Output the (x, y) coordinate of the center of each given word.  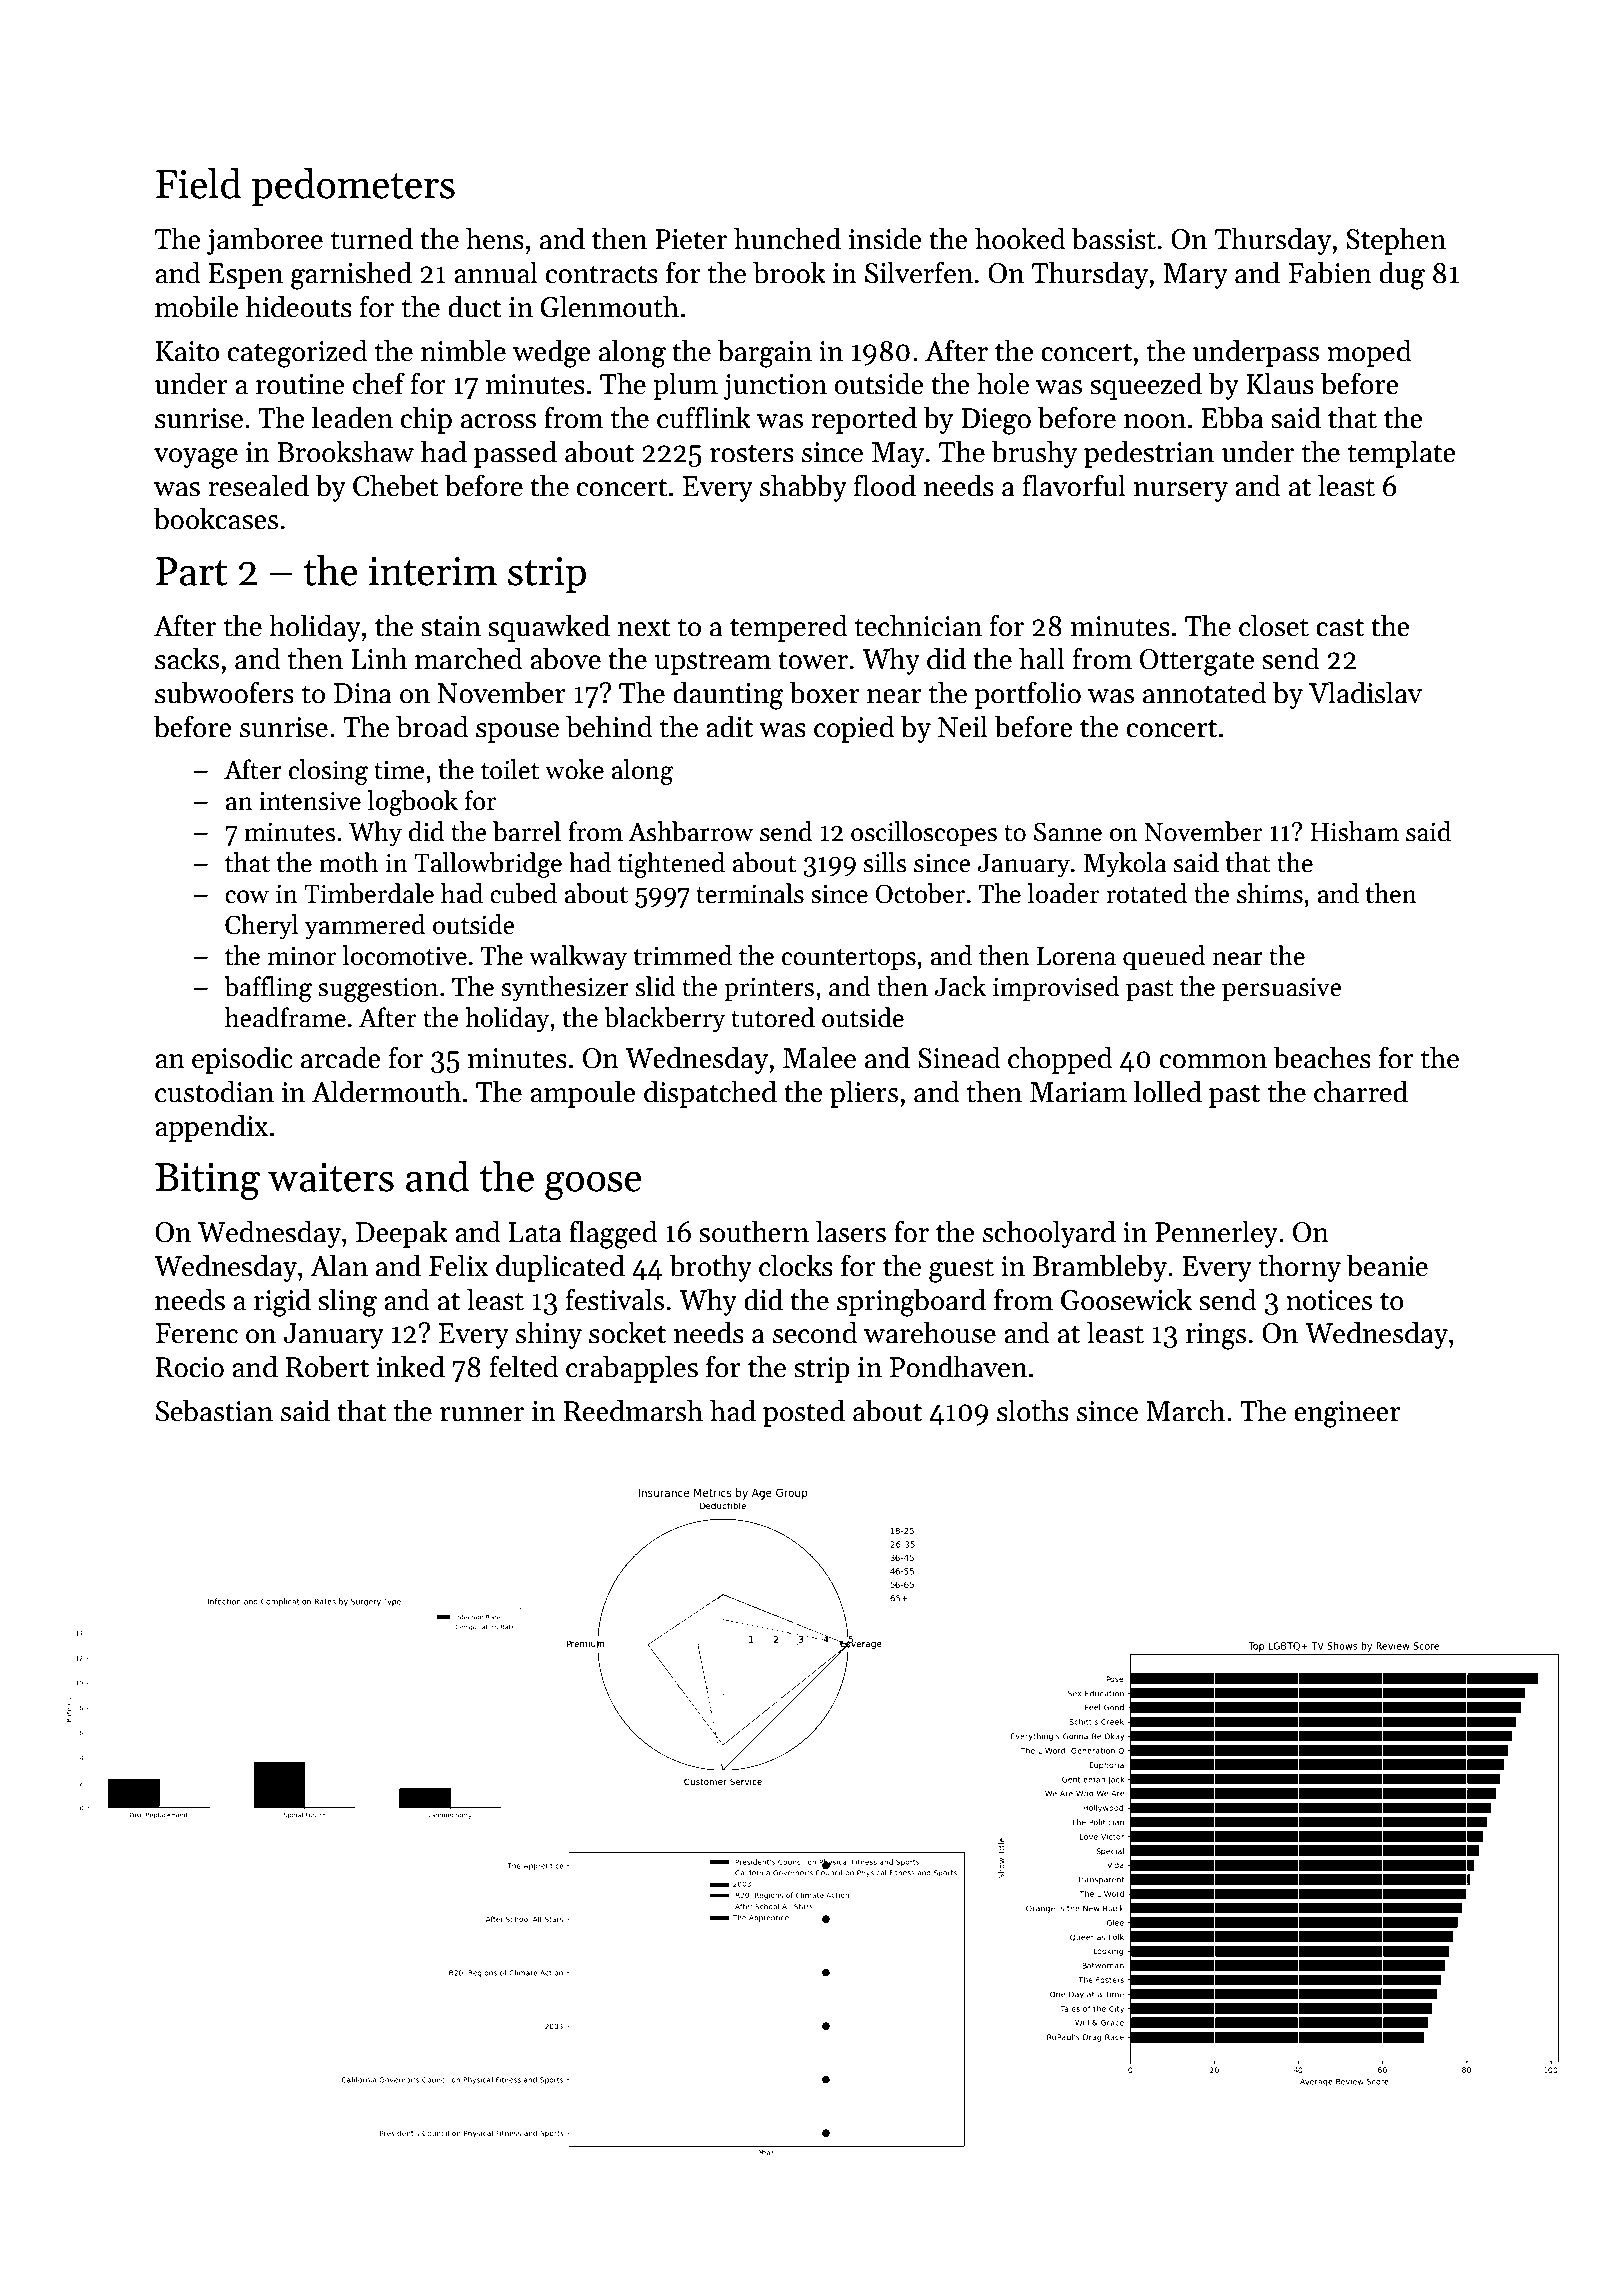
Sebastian (214, 1410)
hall (1042, 658)
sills (885, 862)
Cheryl (262, 927)
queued (1164, 958)
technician (918, 625)
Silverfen (919, 272)
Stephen (1396, 241)
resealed (258, 485)
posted (804, 1413)
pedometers (353, 187)
